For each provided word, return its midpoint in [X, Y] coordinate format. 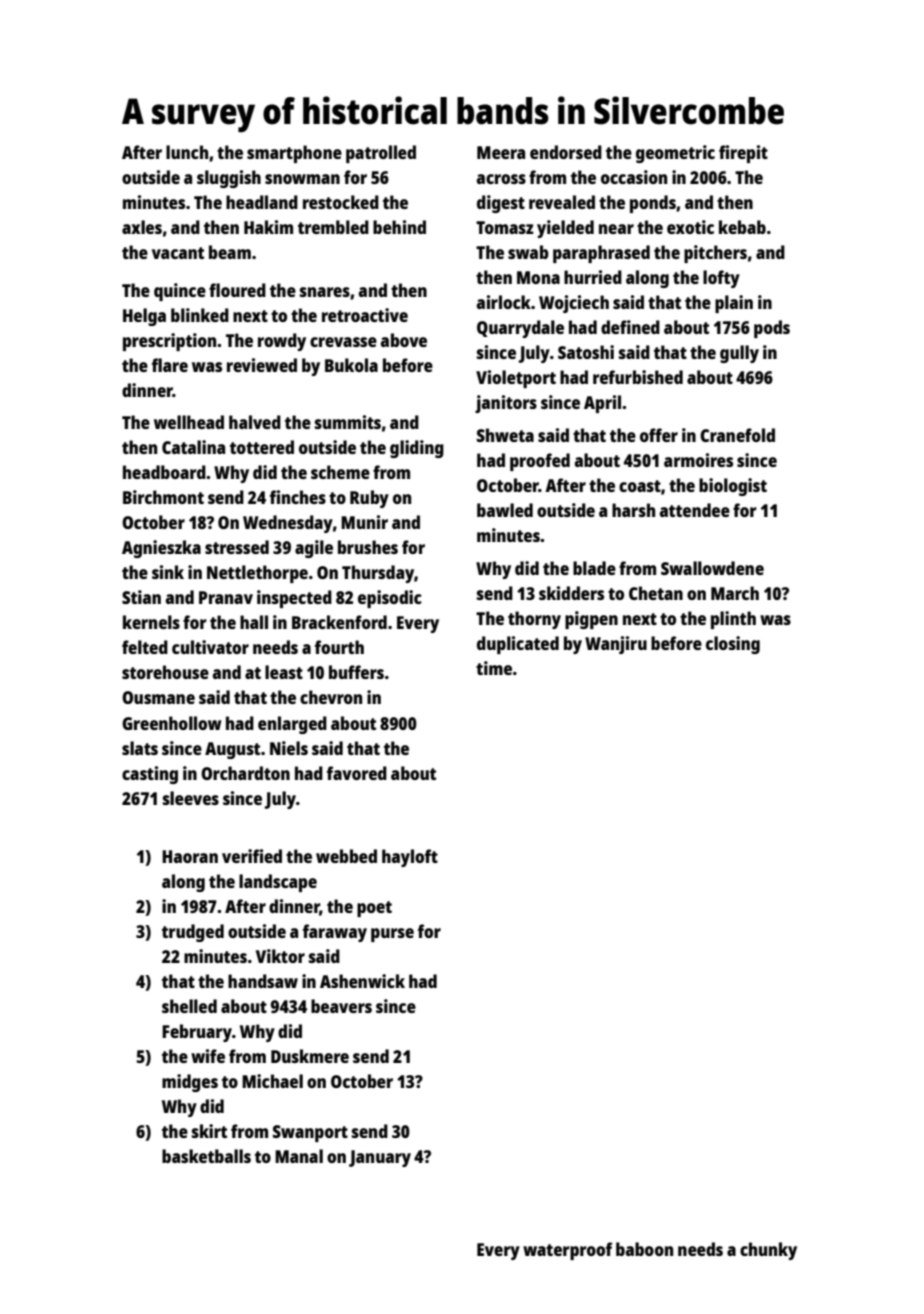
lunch [187, 152]
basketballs [206, 1156]
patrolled [381, 154]
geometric [675, 154]
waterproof [567, 1251]
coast [640, 486]
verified [252, 856]
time [494, 668]
